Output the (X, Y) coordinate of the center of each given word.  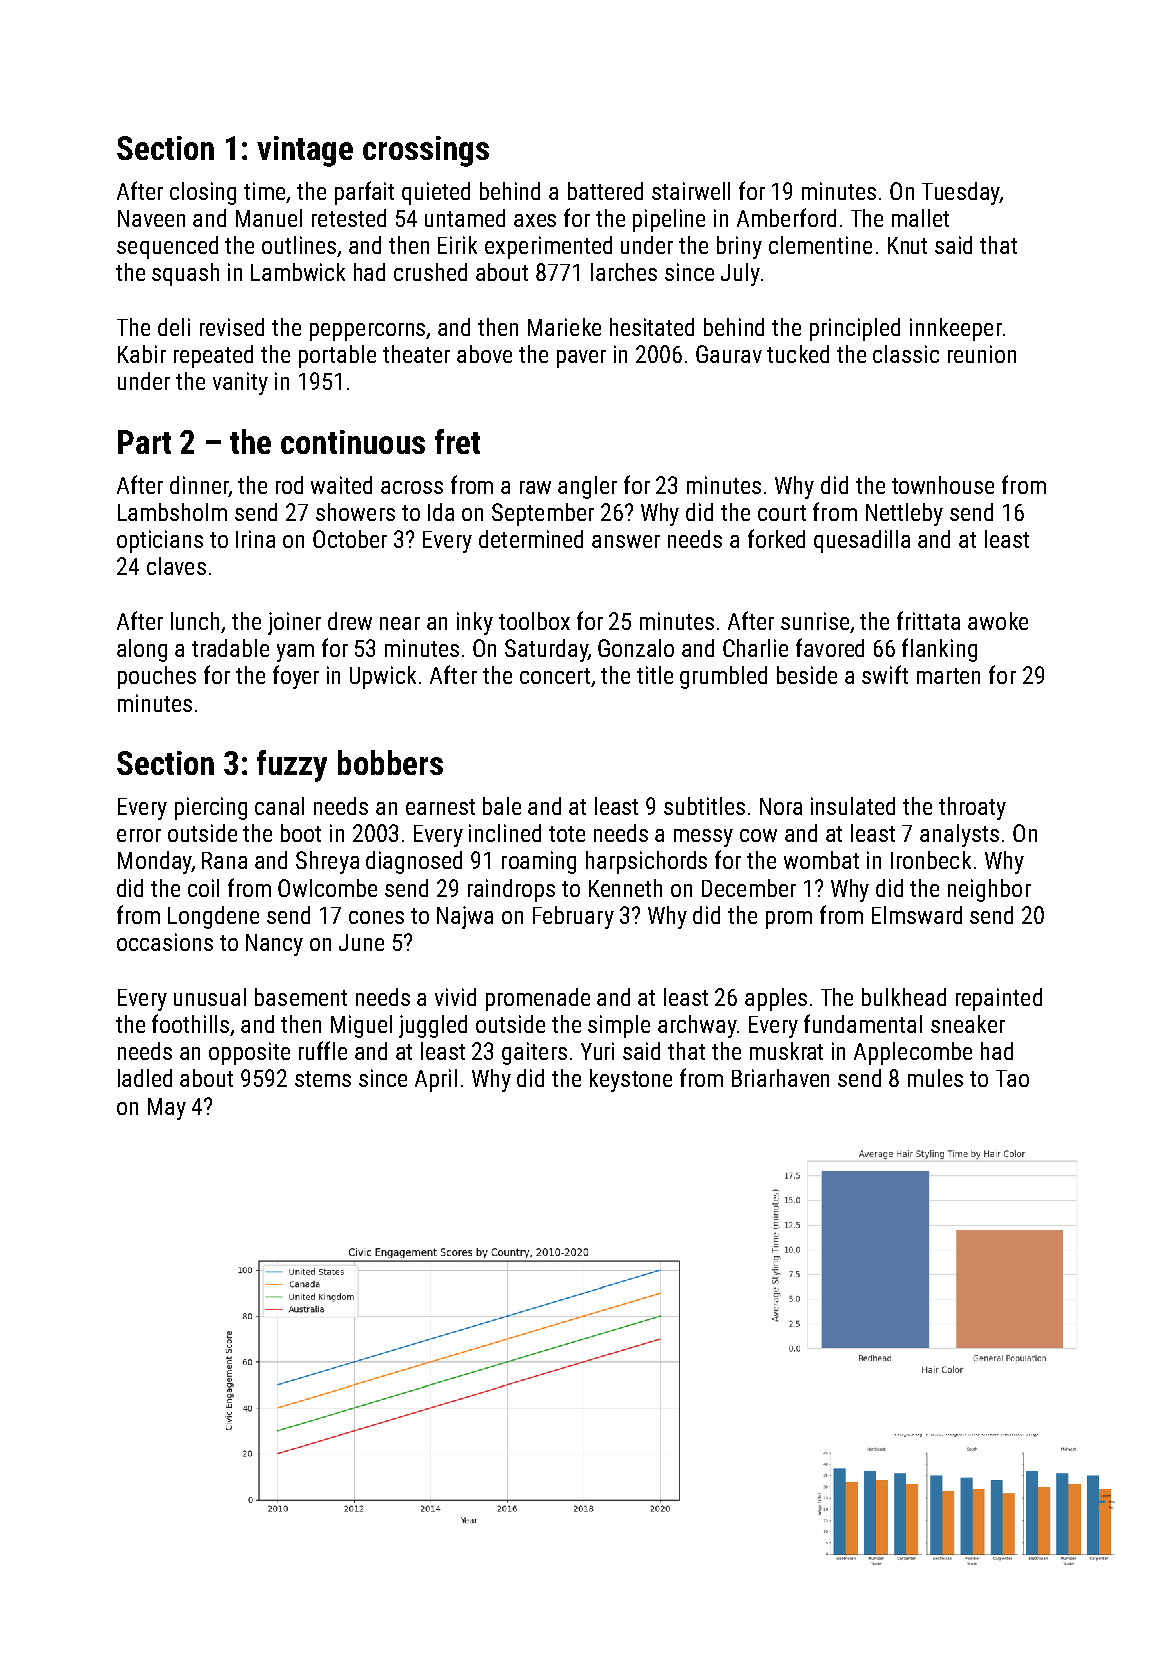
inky (475, 623)
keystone (631, 1080)
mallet (920, 218)
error (139, 835)
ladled (145, 1078)
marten (948, 676)
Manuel (269, 218)
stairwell (691, 191)
